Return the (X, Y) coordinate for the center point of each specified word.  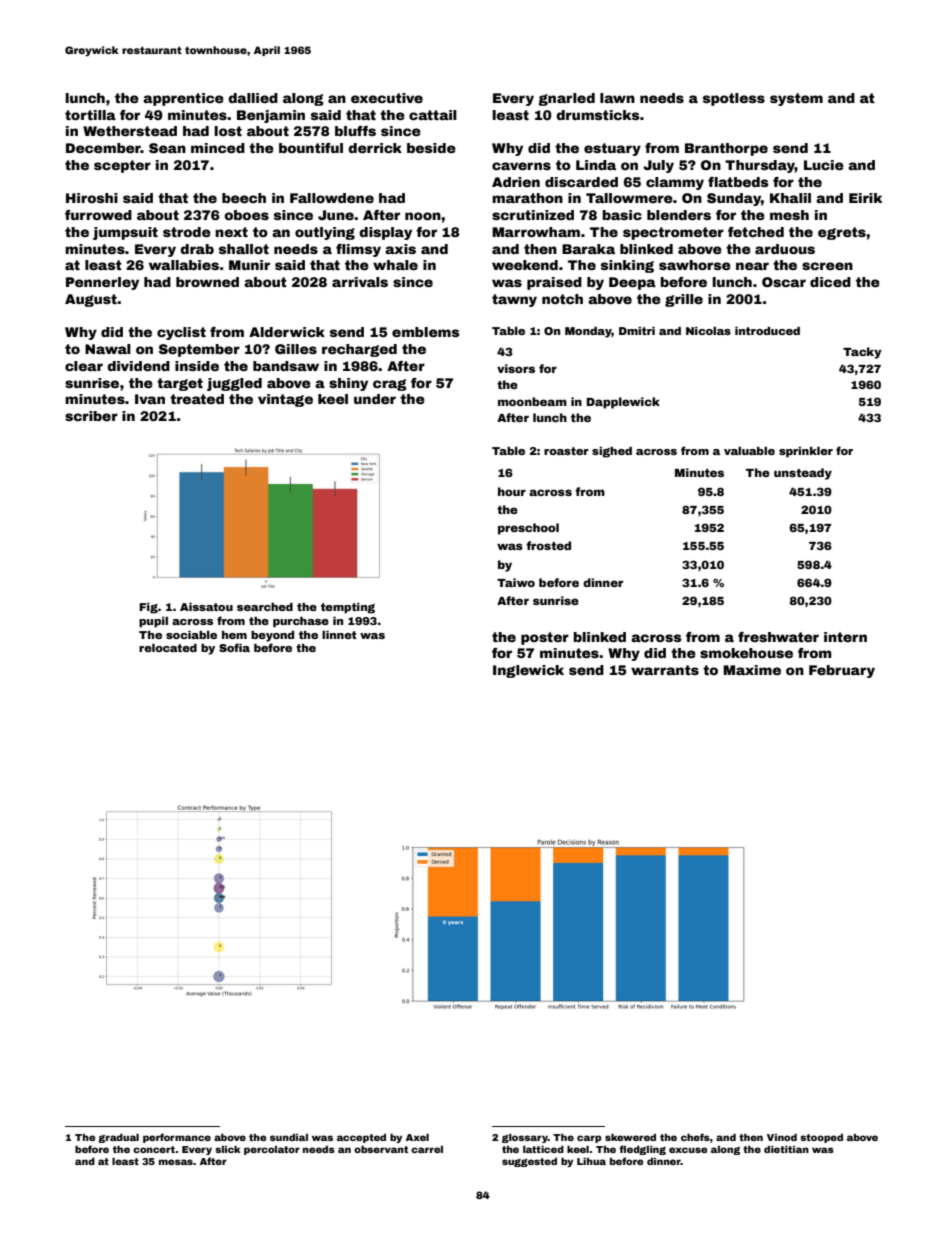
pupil (153, 622)
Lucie (824, 165)
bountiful (311, 148)
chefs (695, 1137)
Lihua (591, 1161)
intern (845, 637)
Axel (417, 1137)
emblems (426, 332)
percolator (272, 1150)
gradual (118, 1138)
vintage (285, 400)
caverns (521, 166)
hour (512, 491)
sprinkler (806, 452)
